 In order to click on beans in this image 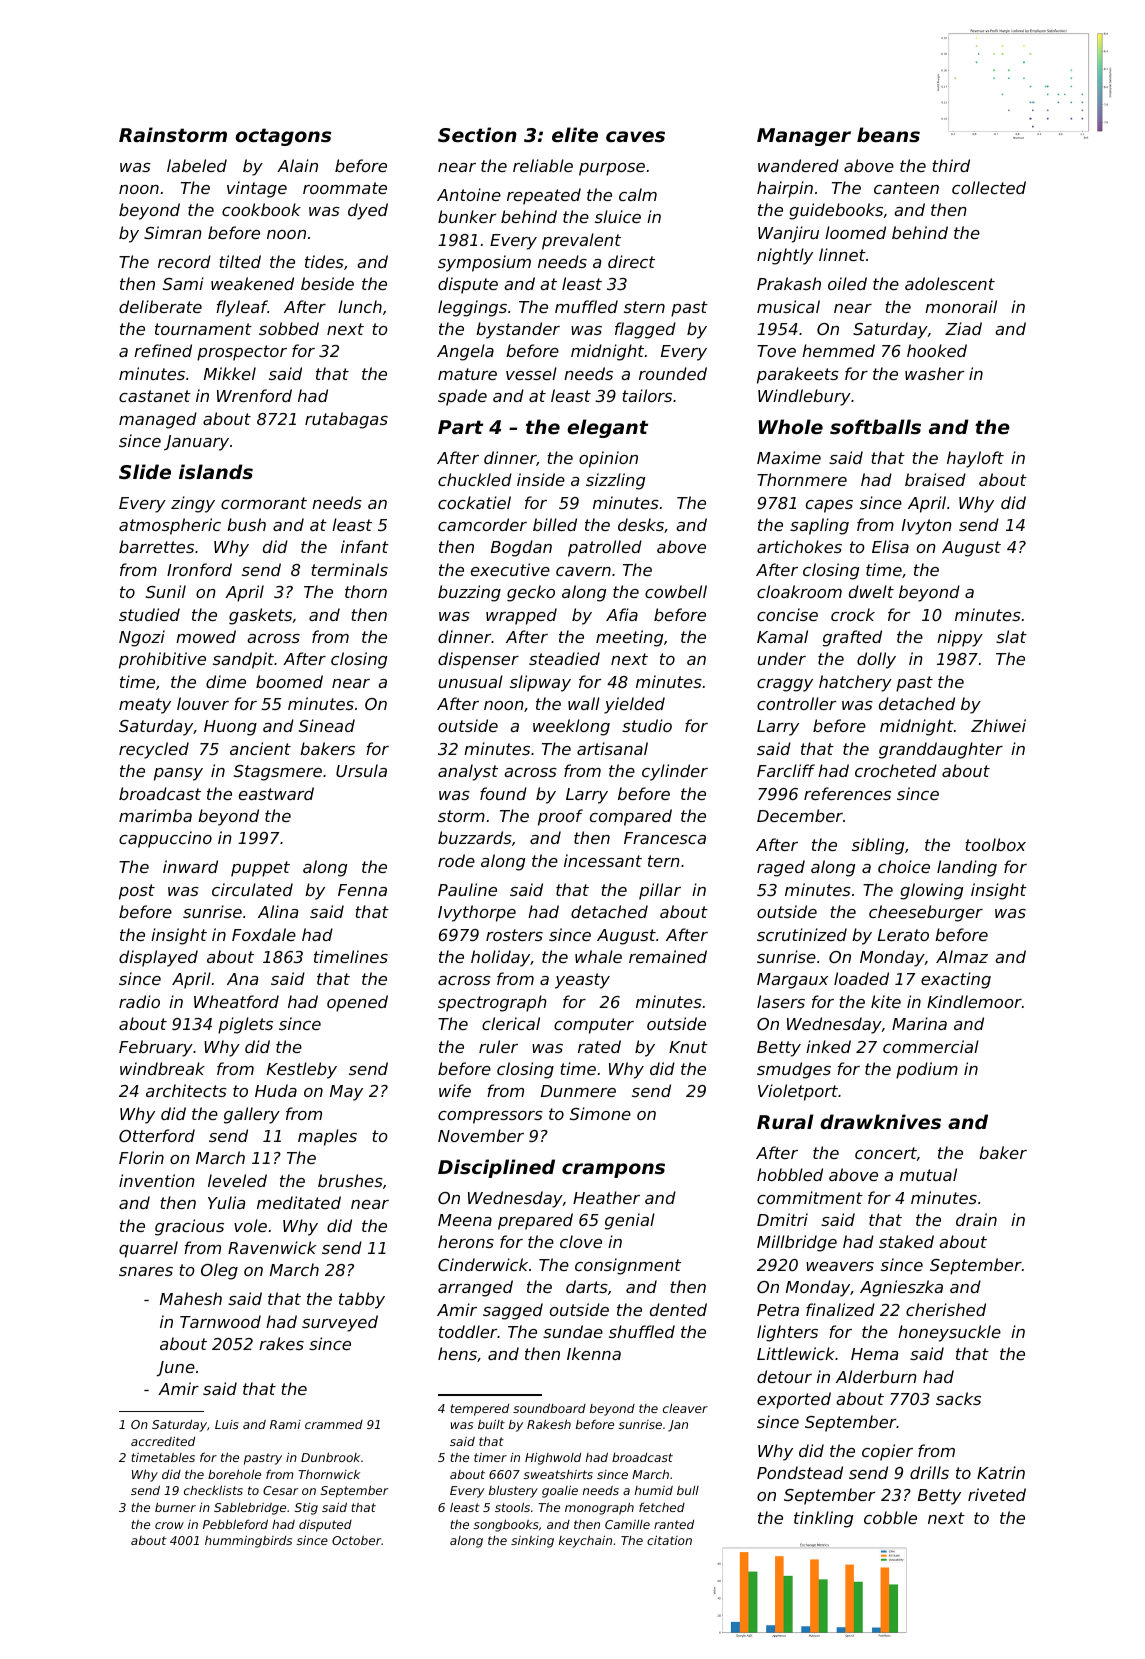, I will do `click(888, 134)`.
